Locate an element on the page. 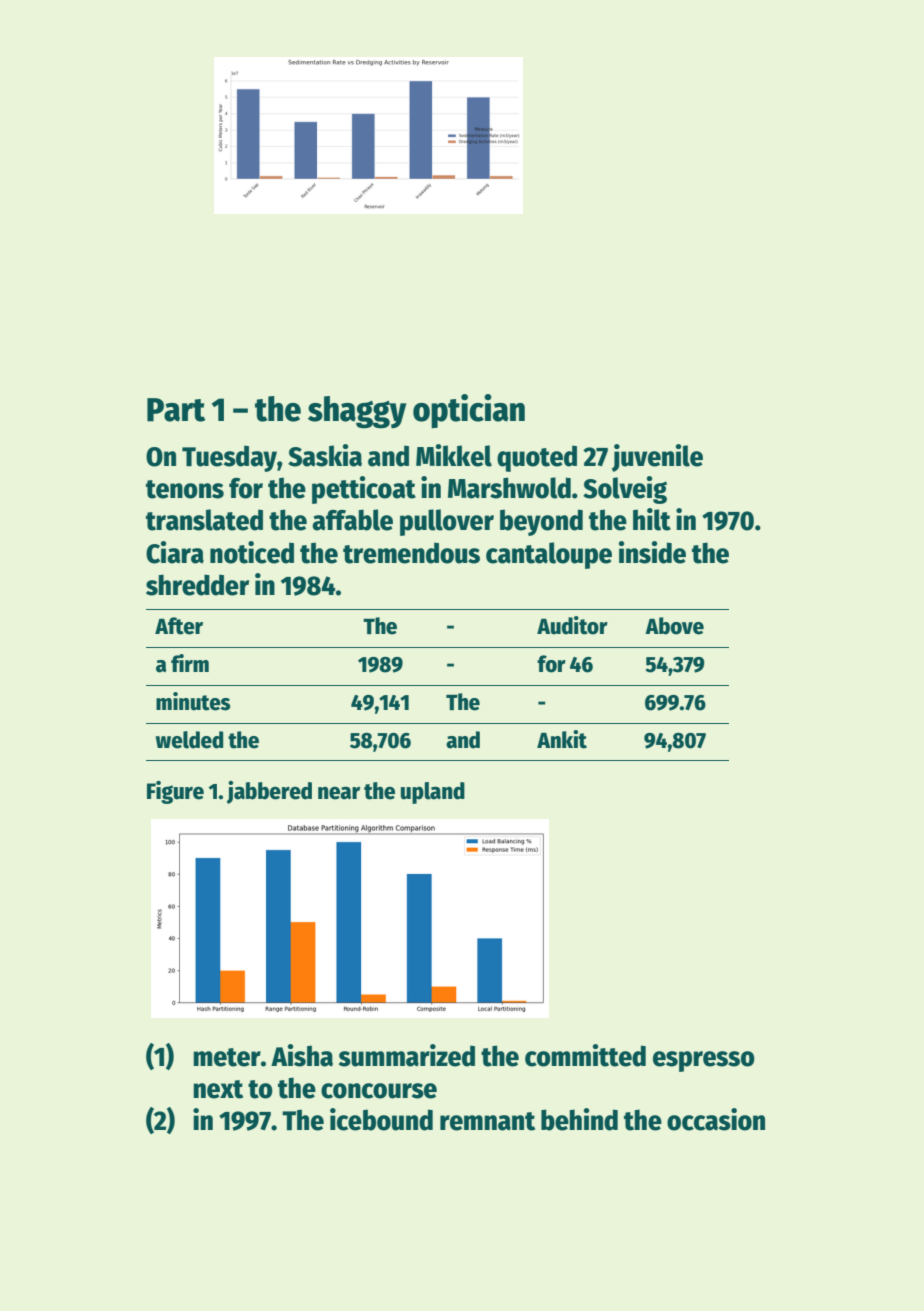  optician is located at coordinates (469, 411).
